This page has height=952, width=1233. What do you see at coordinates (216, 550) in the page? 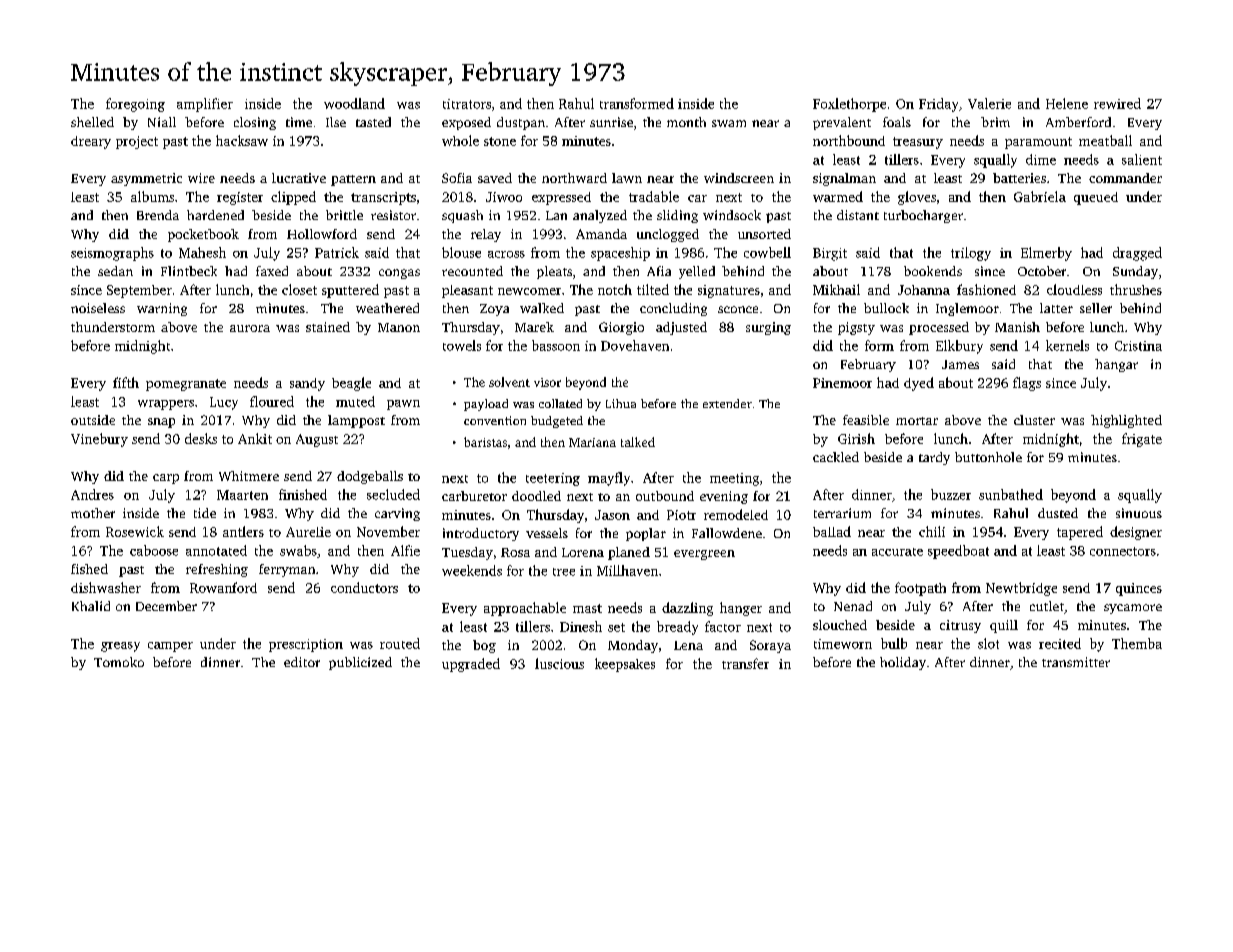
I see `annotated` at bounding box center [216, 550].
